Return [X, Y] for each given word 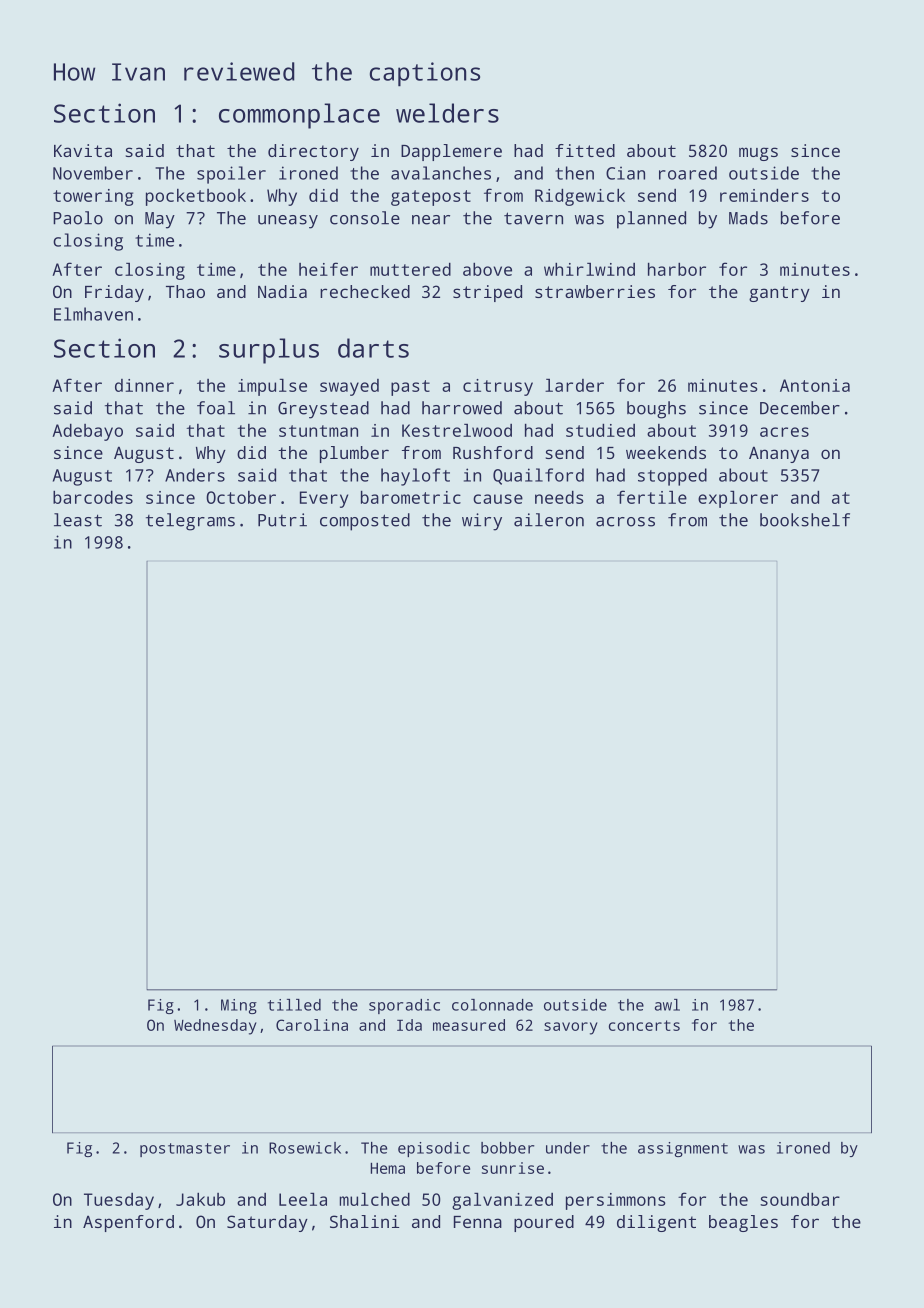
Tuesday [119, 1201]
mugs [758, 154]
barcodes [93, 497]
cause [498, 499]
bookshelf [805, 520]
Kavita [83, 150]
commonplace [299, 116]
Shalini [364, 1221]
